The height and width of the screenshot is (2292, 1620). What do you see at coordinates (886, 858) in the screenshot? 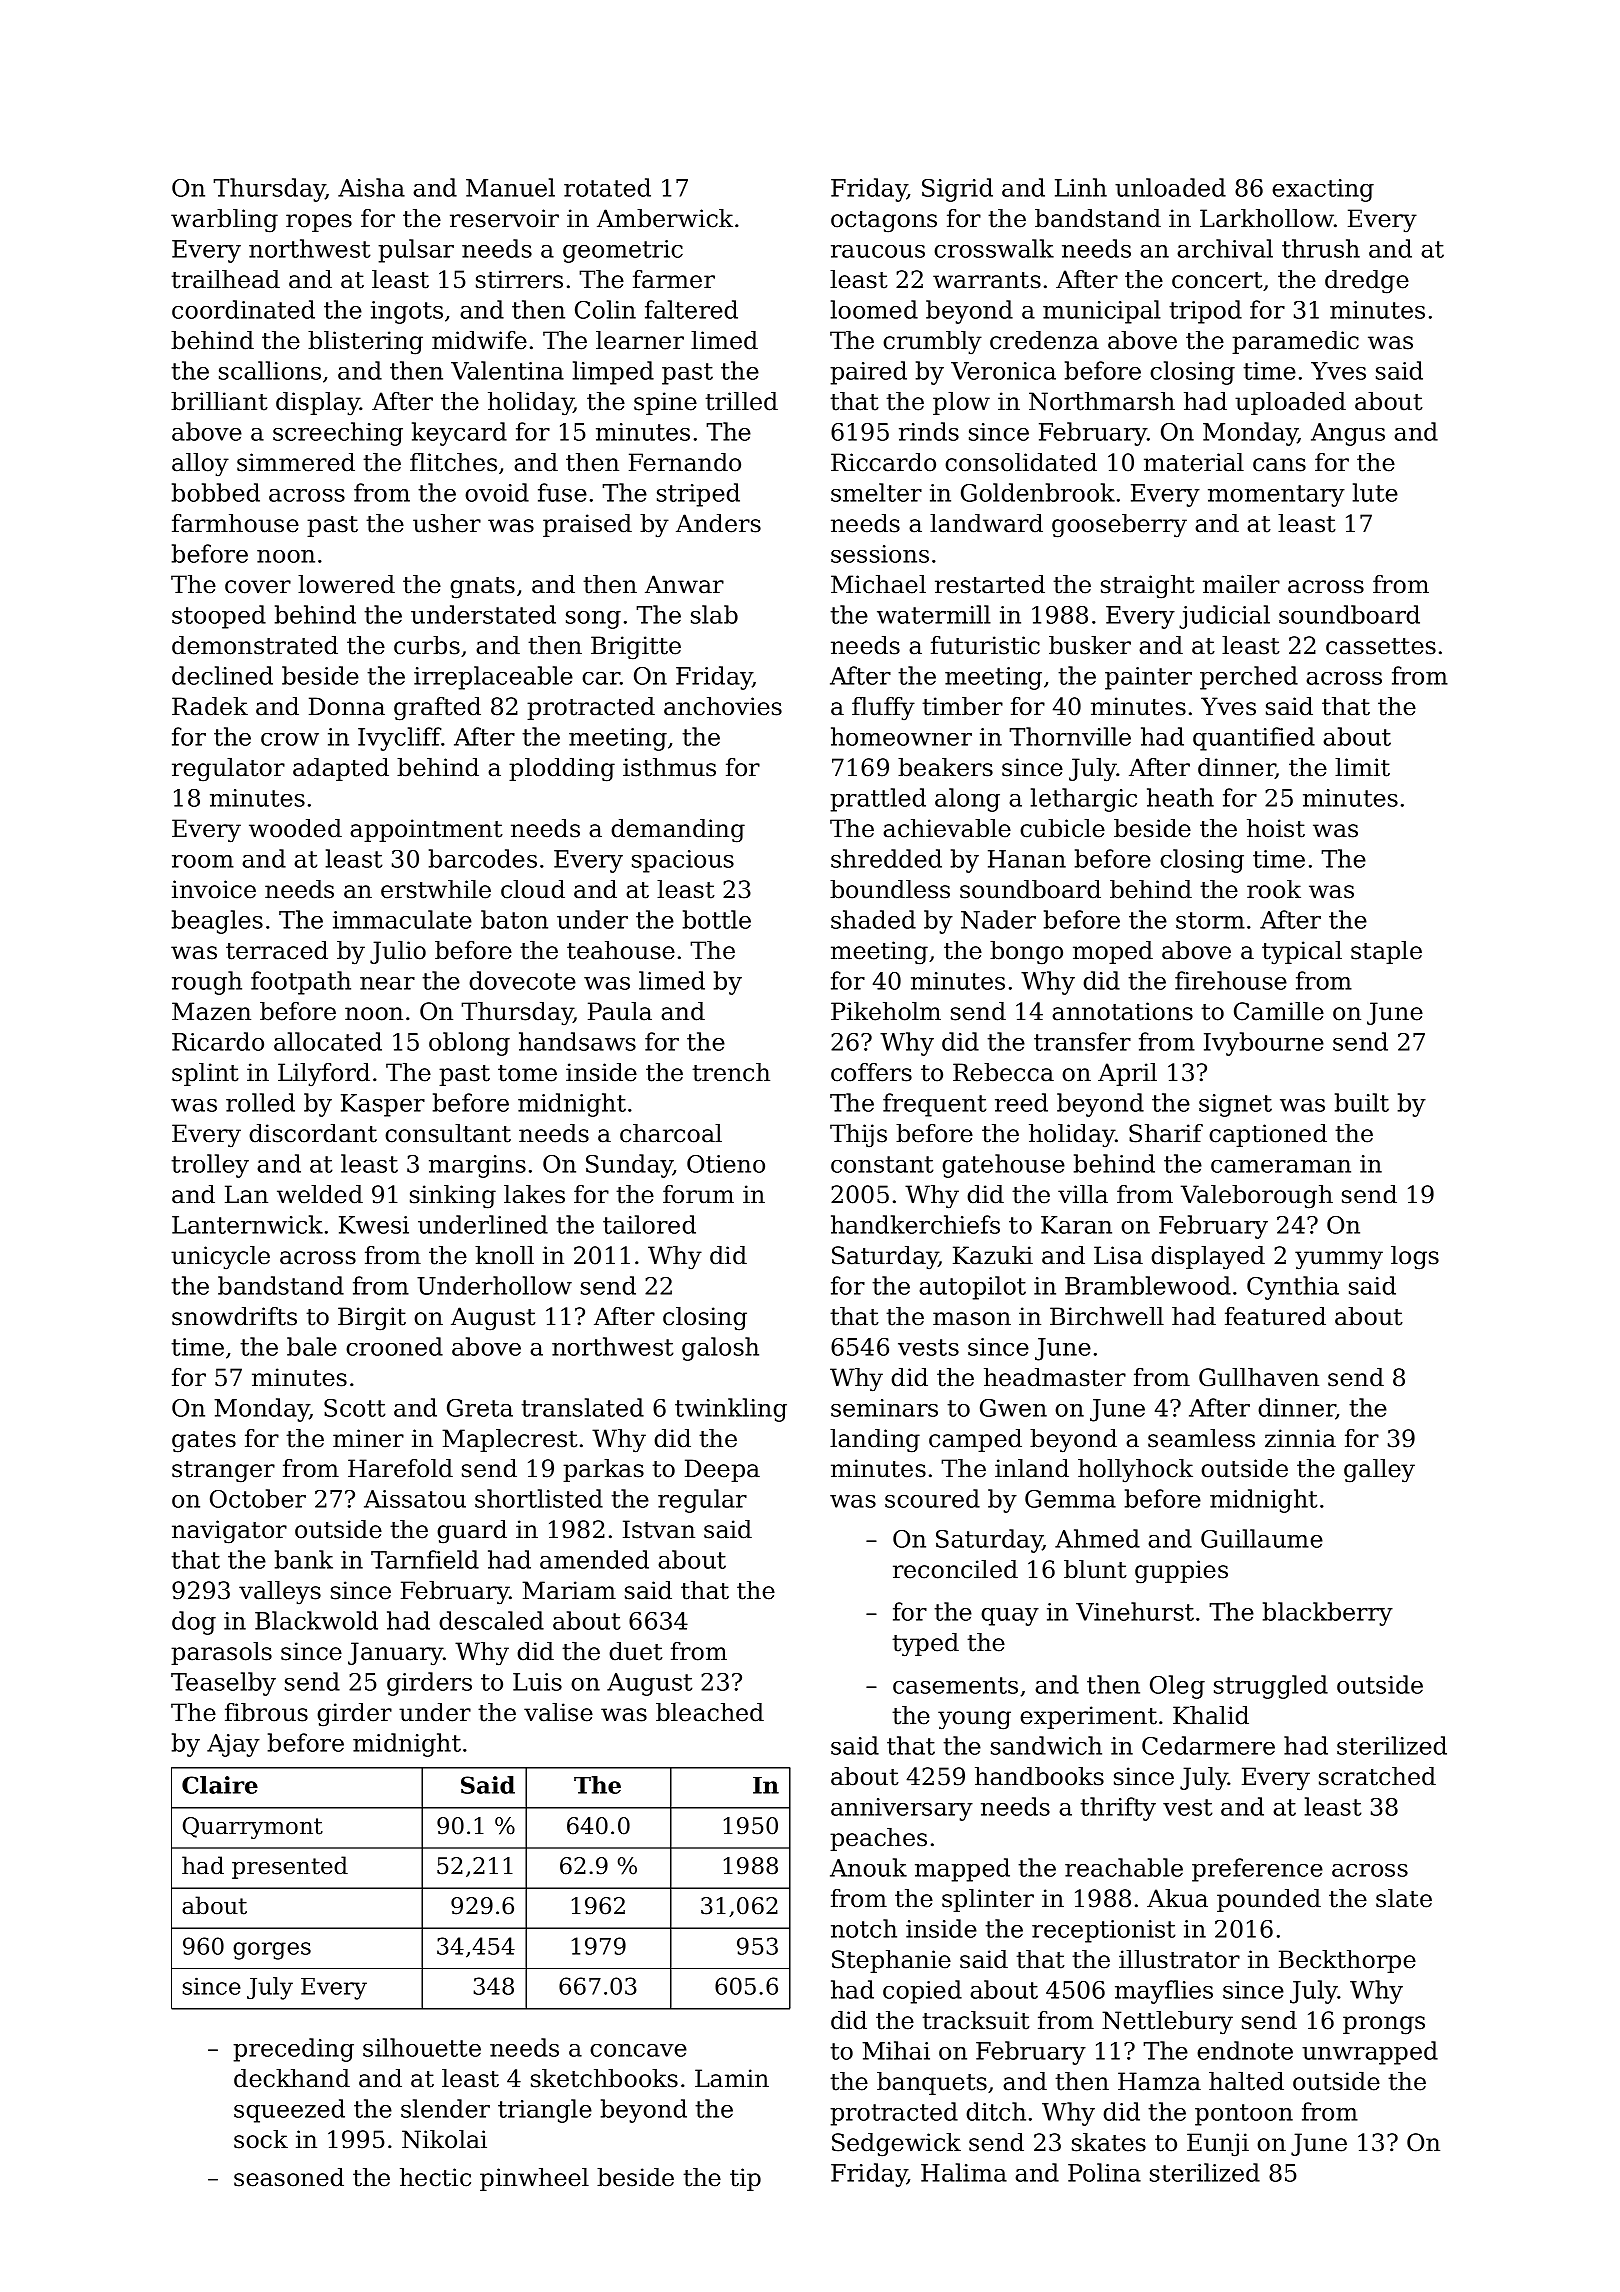
I see `shredded` at bounding box center [886, 858].
